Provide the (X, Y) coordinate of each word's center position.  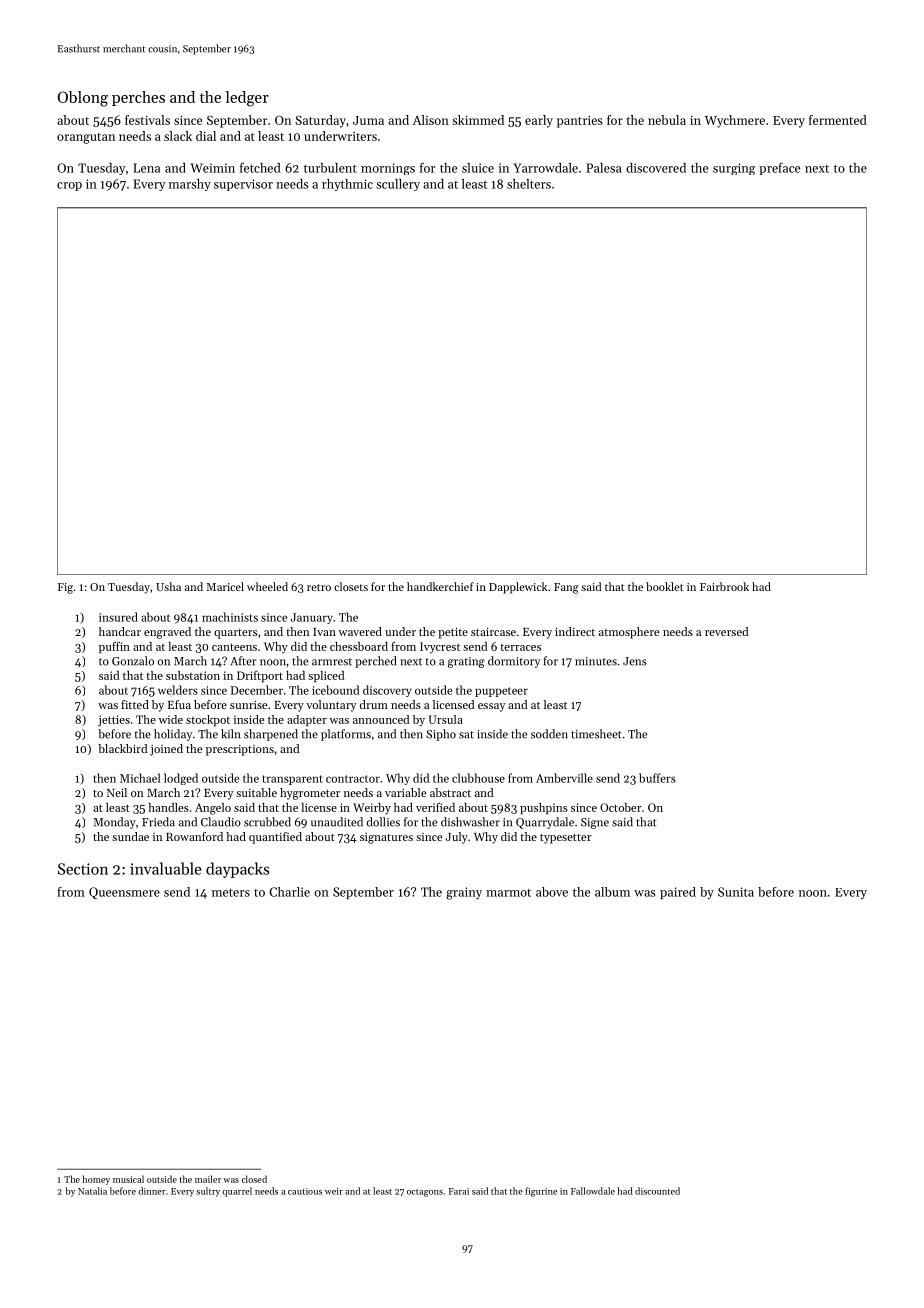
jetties (114, 721)
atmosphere (629, 633)
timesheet (596, 734)
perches (138, 98)
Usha (168, 586)
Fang (566, 588)
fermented (838, 120)
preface (779, 168)
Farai (459, 1191)
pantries (579, 122)
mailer (208, 1179)
